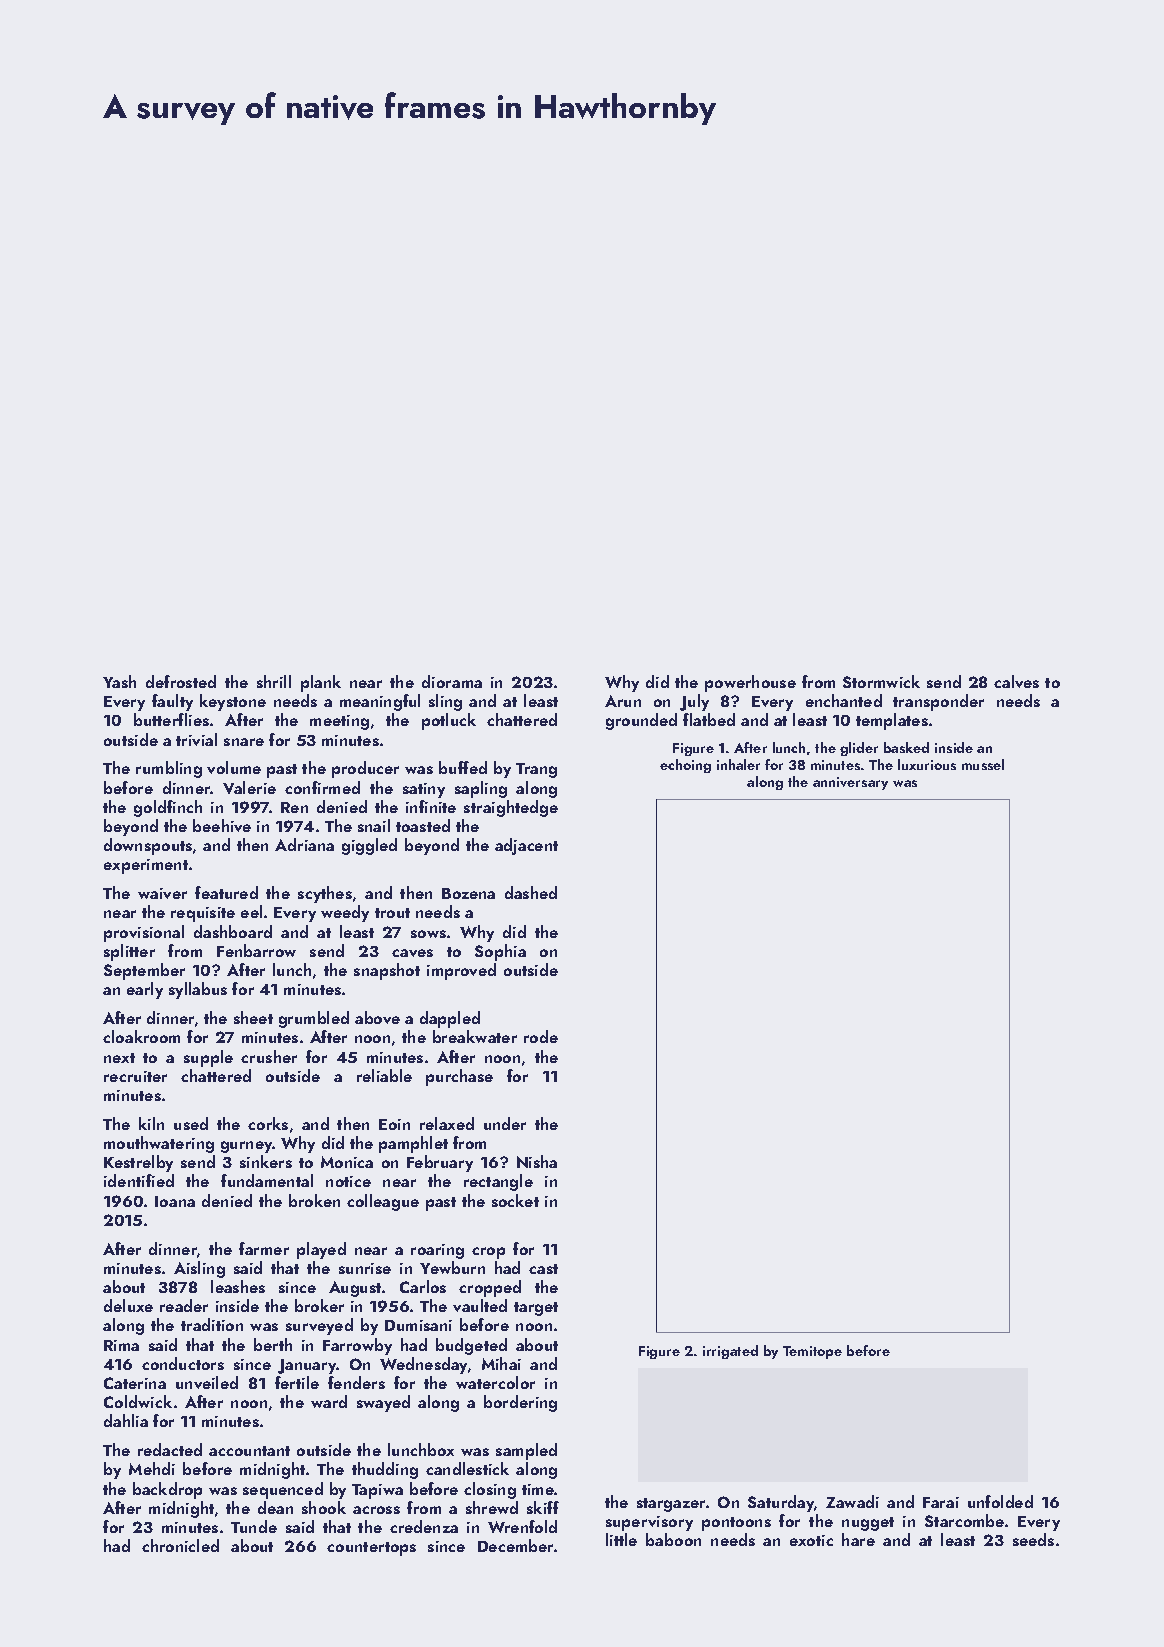 The width and height of the screenshot is (1164, 1647). What do you see at coordinates (145, 990) in the screenshot?
I see `early` at bounding box center [145, 990].
